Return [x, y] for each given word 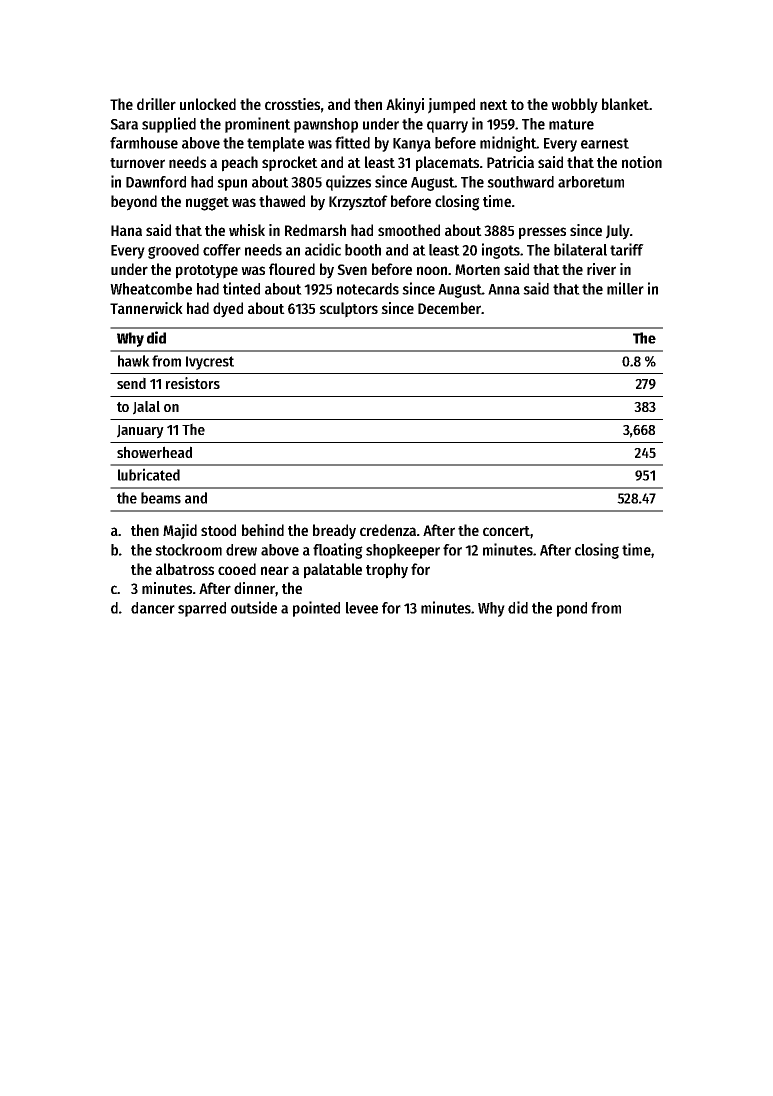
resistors [193, 383]
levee [362, 608]
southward [520, 182]
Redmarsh [315, 230]
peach [240, 164]
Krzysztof [358, 203]
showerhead [154, 452]
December [449, 308]
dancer [153, 608]
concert [506, 531]
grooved [173, 251]
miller [625, 288]
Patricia [510, 162]
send [131, 383]
